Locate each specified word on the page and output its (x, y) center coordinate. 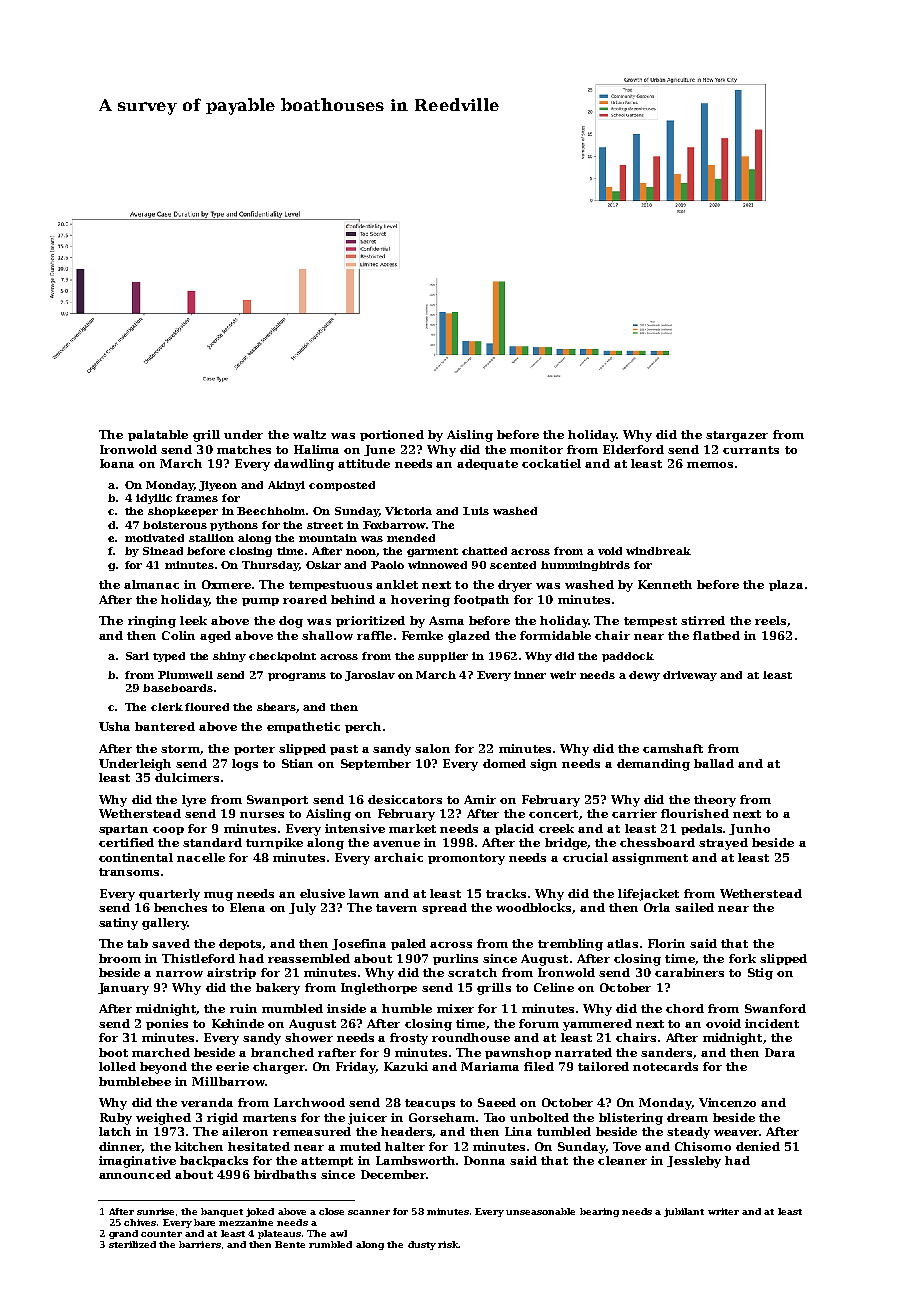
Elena (247, 907)
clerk (167, 707)
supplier (443, 657)
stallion (211, 538)
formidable (555, 635)
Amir (480, 799)
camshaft (673, 748)
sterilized (132, 1244)
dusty (422, 1245)
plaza (786, 585)
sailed (694, 907)
